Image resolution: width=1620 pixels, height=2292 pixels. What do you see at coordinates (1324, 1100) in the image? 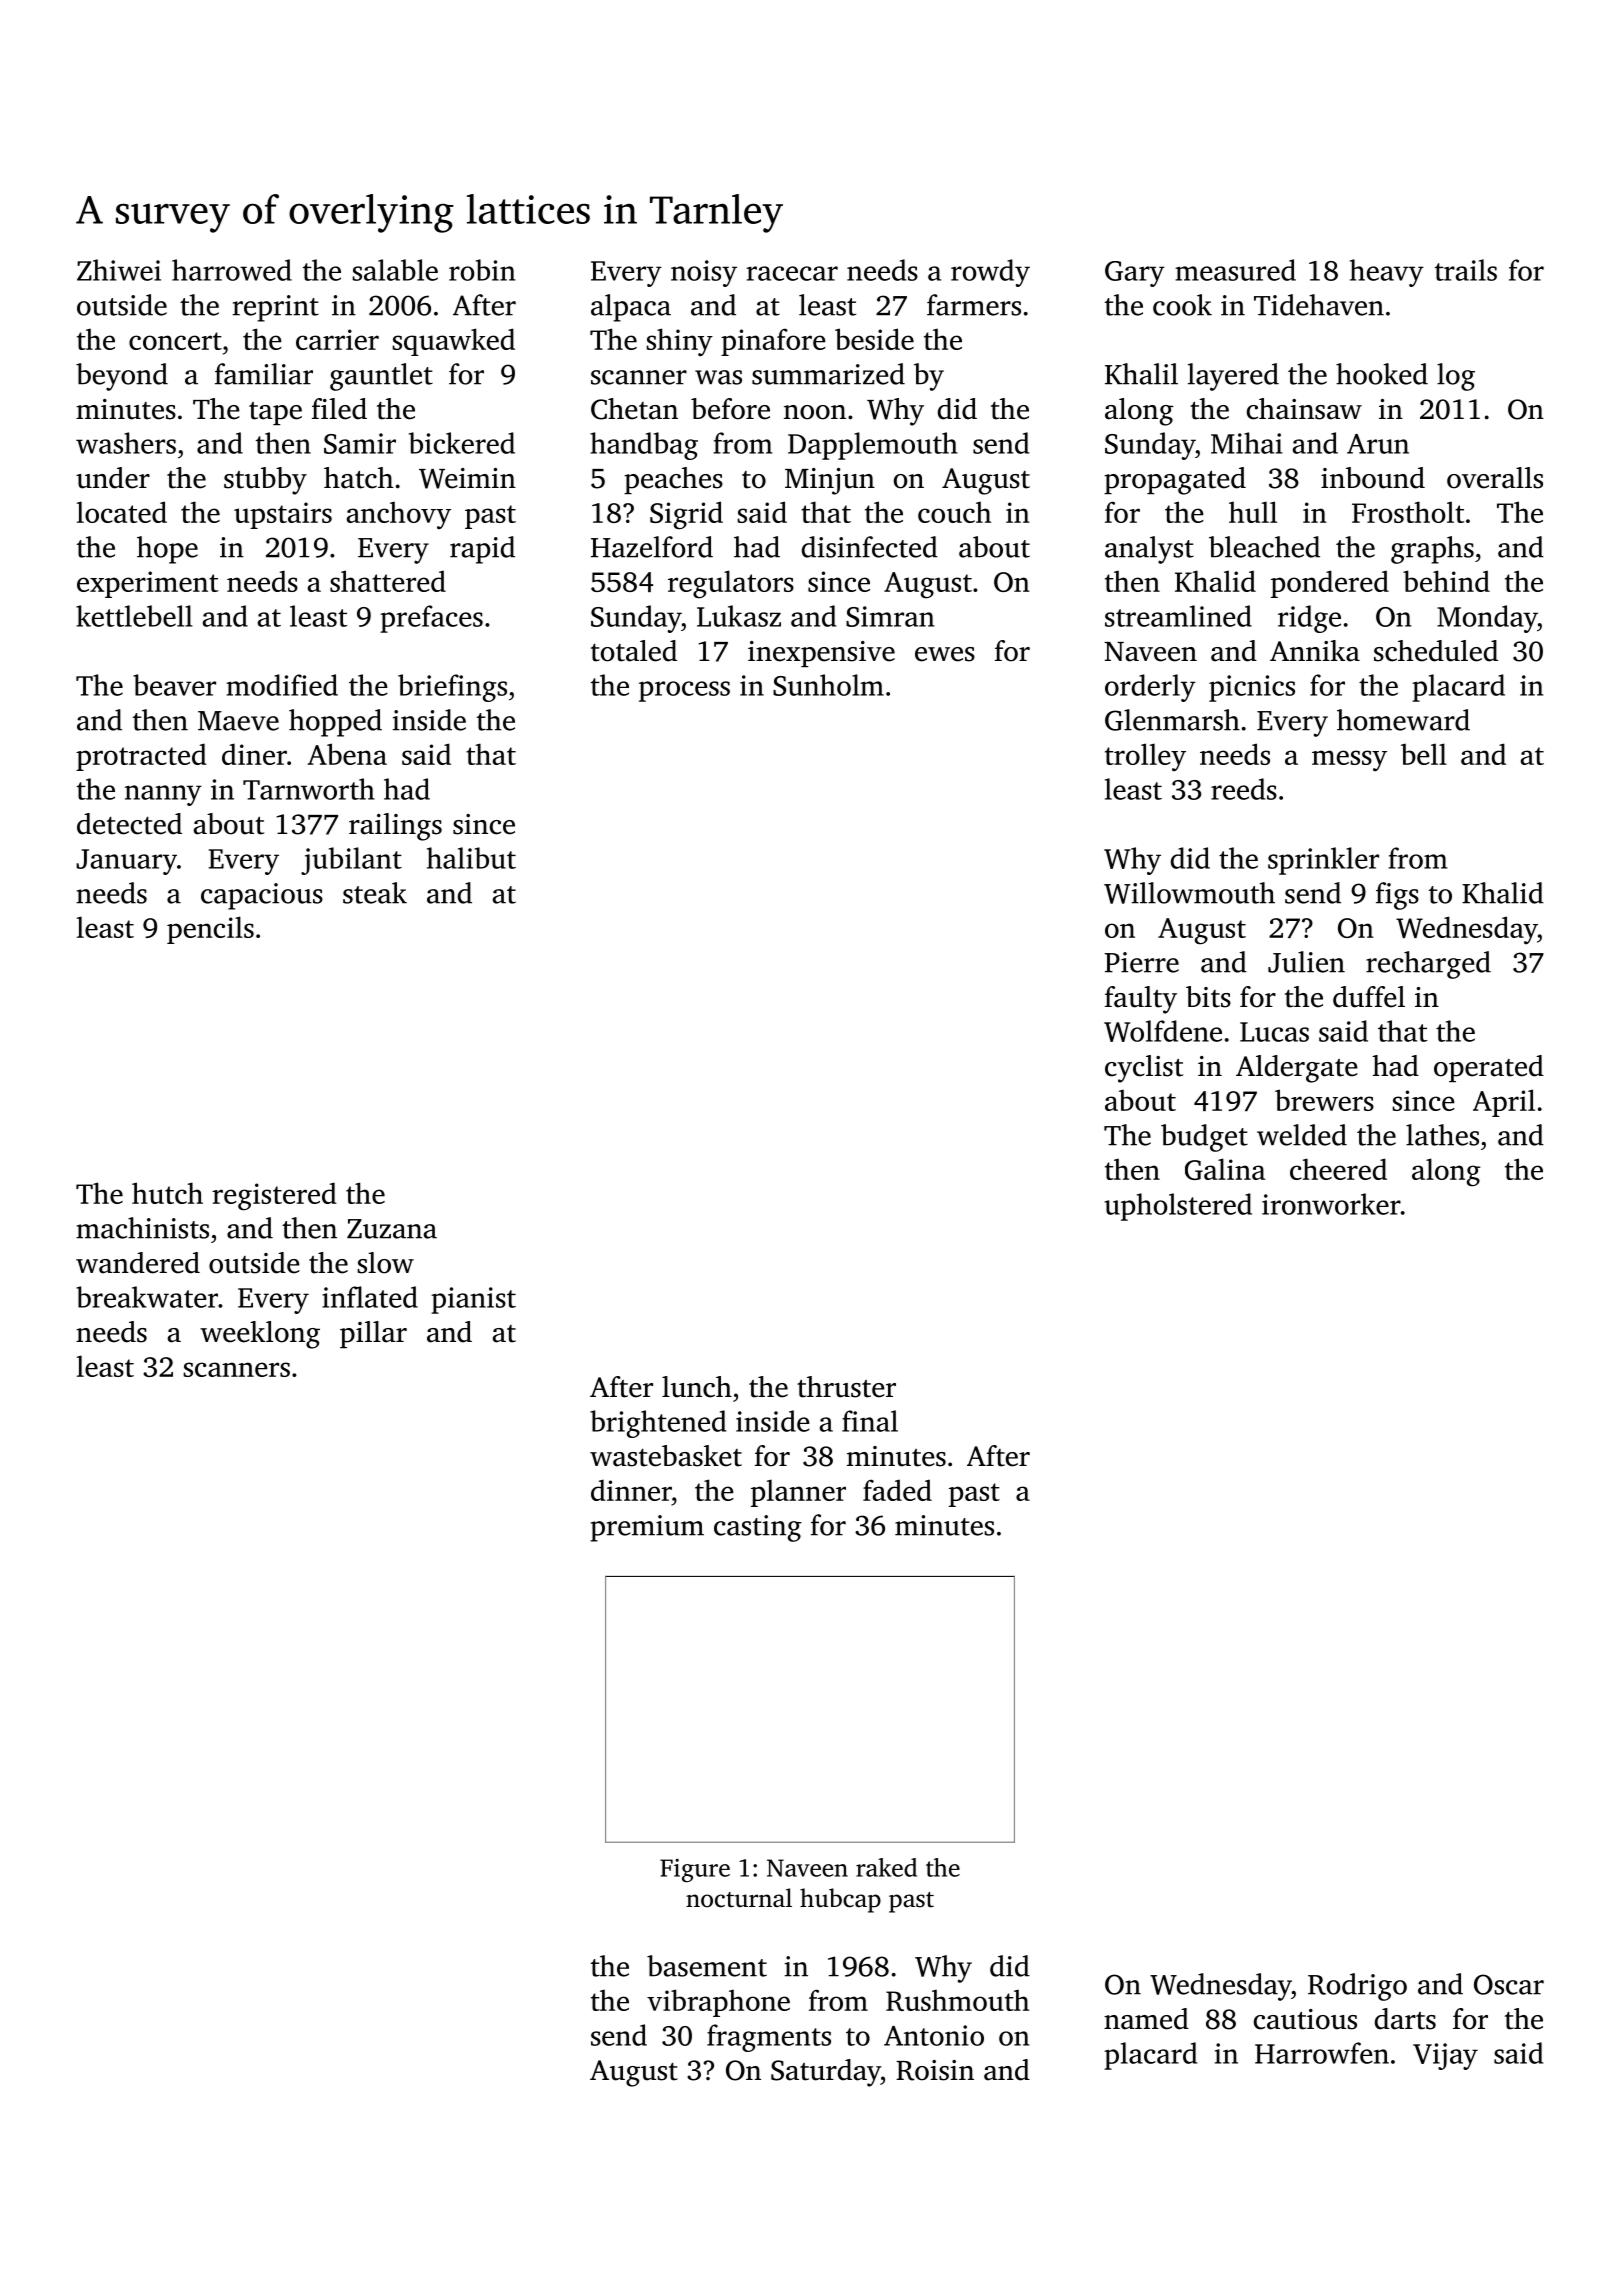
I see `brewers` at bounding box center [1324, 1100].
